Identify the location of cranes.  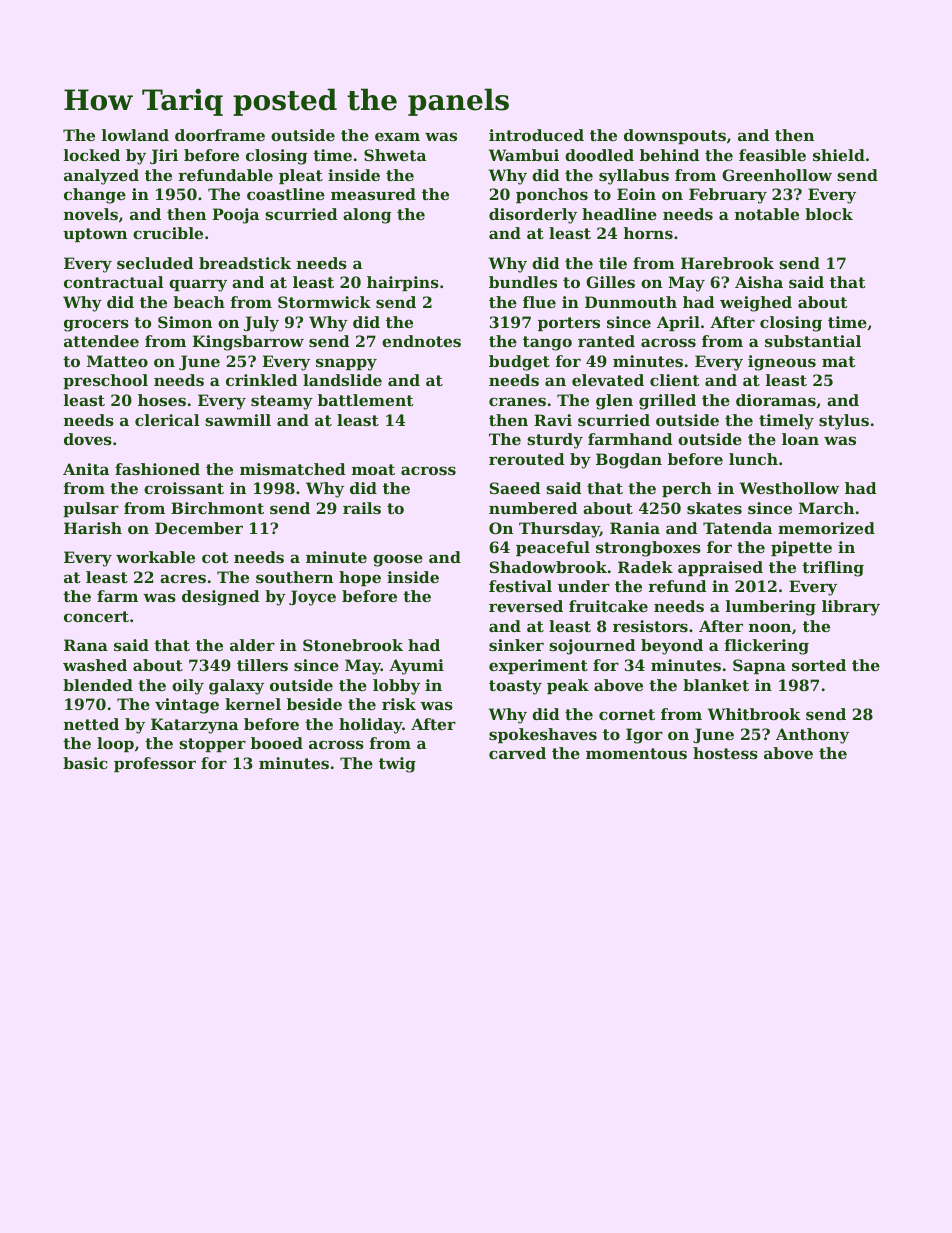
(517, 401).
